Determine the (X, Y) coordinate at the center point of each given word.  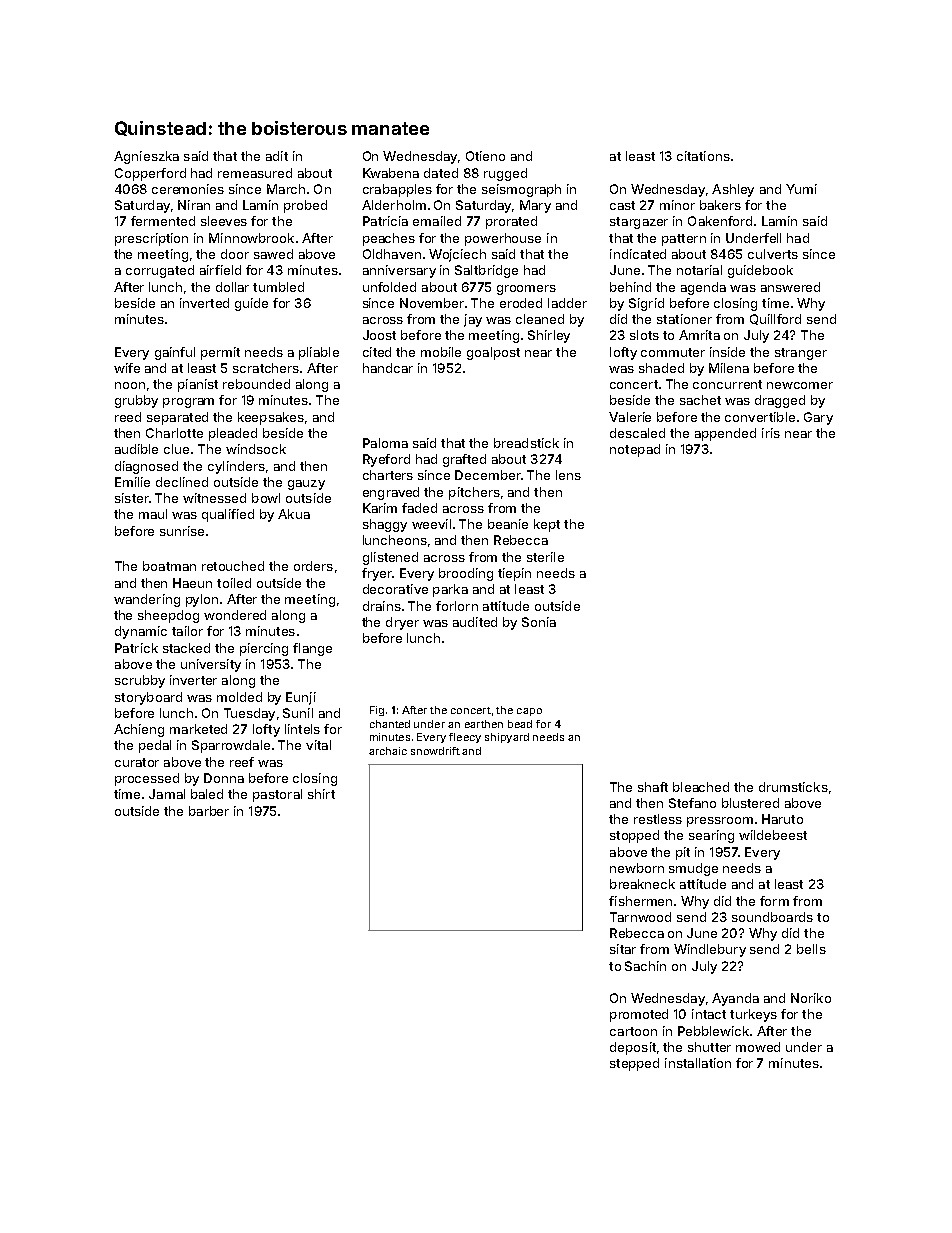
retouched (233, 566)
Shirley (549, 336)
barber (209, 811)
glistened (390, 558)
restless (658, 819)
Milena (729, 368)
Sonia (539, 622)
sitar (623, 949)
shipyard (507, 738)
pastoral (277, 795)
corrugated (160, 271)
